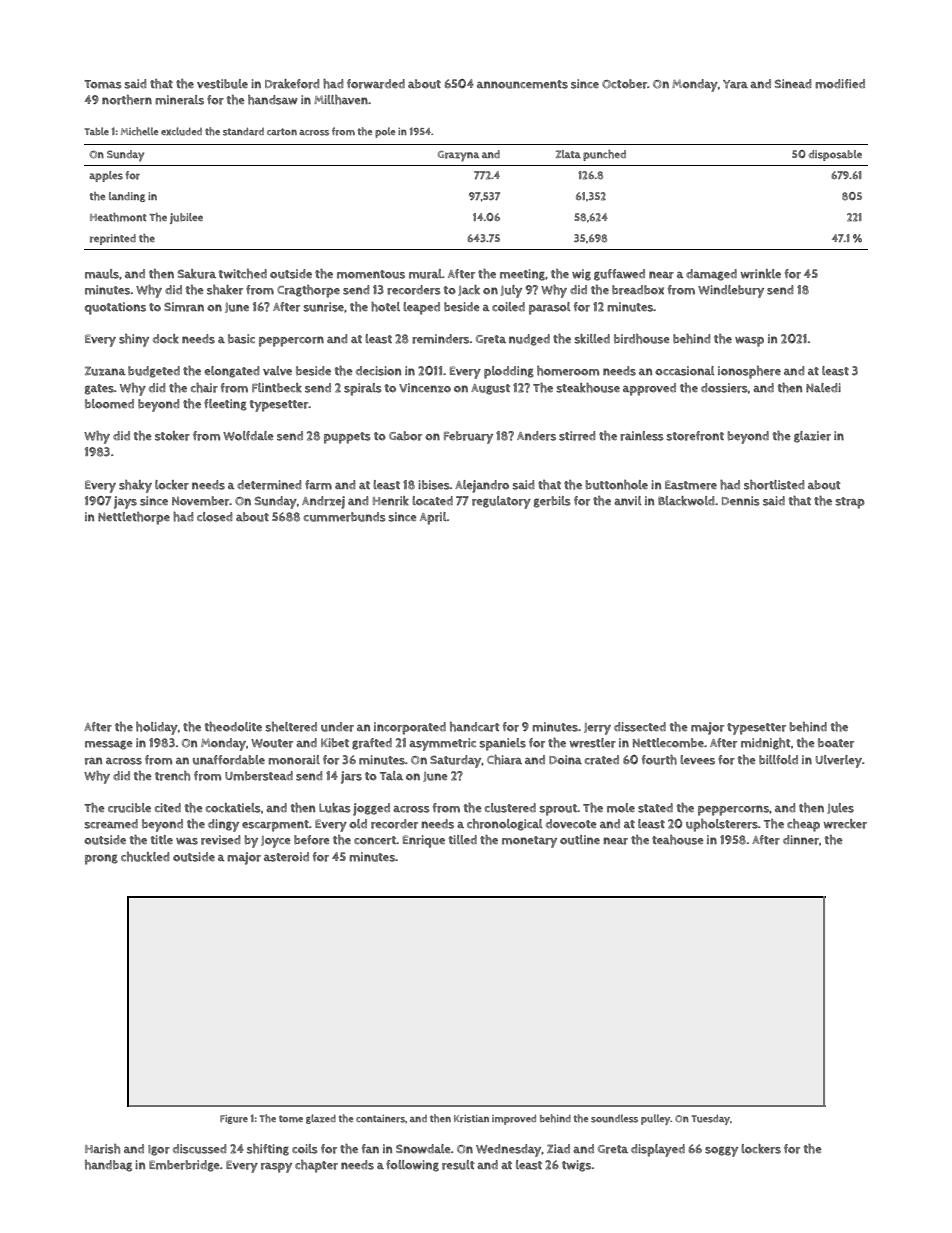 This screenshot has width=952, height=1233. What do you see at coordinates (433, 518) in the screenshot?
I see `April` at bounding box center [433, 518].
